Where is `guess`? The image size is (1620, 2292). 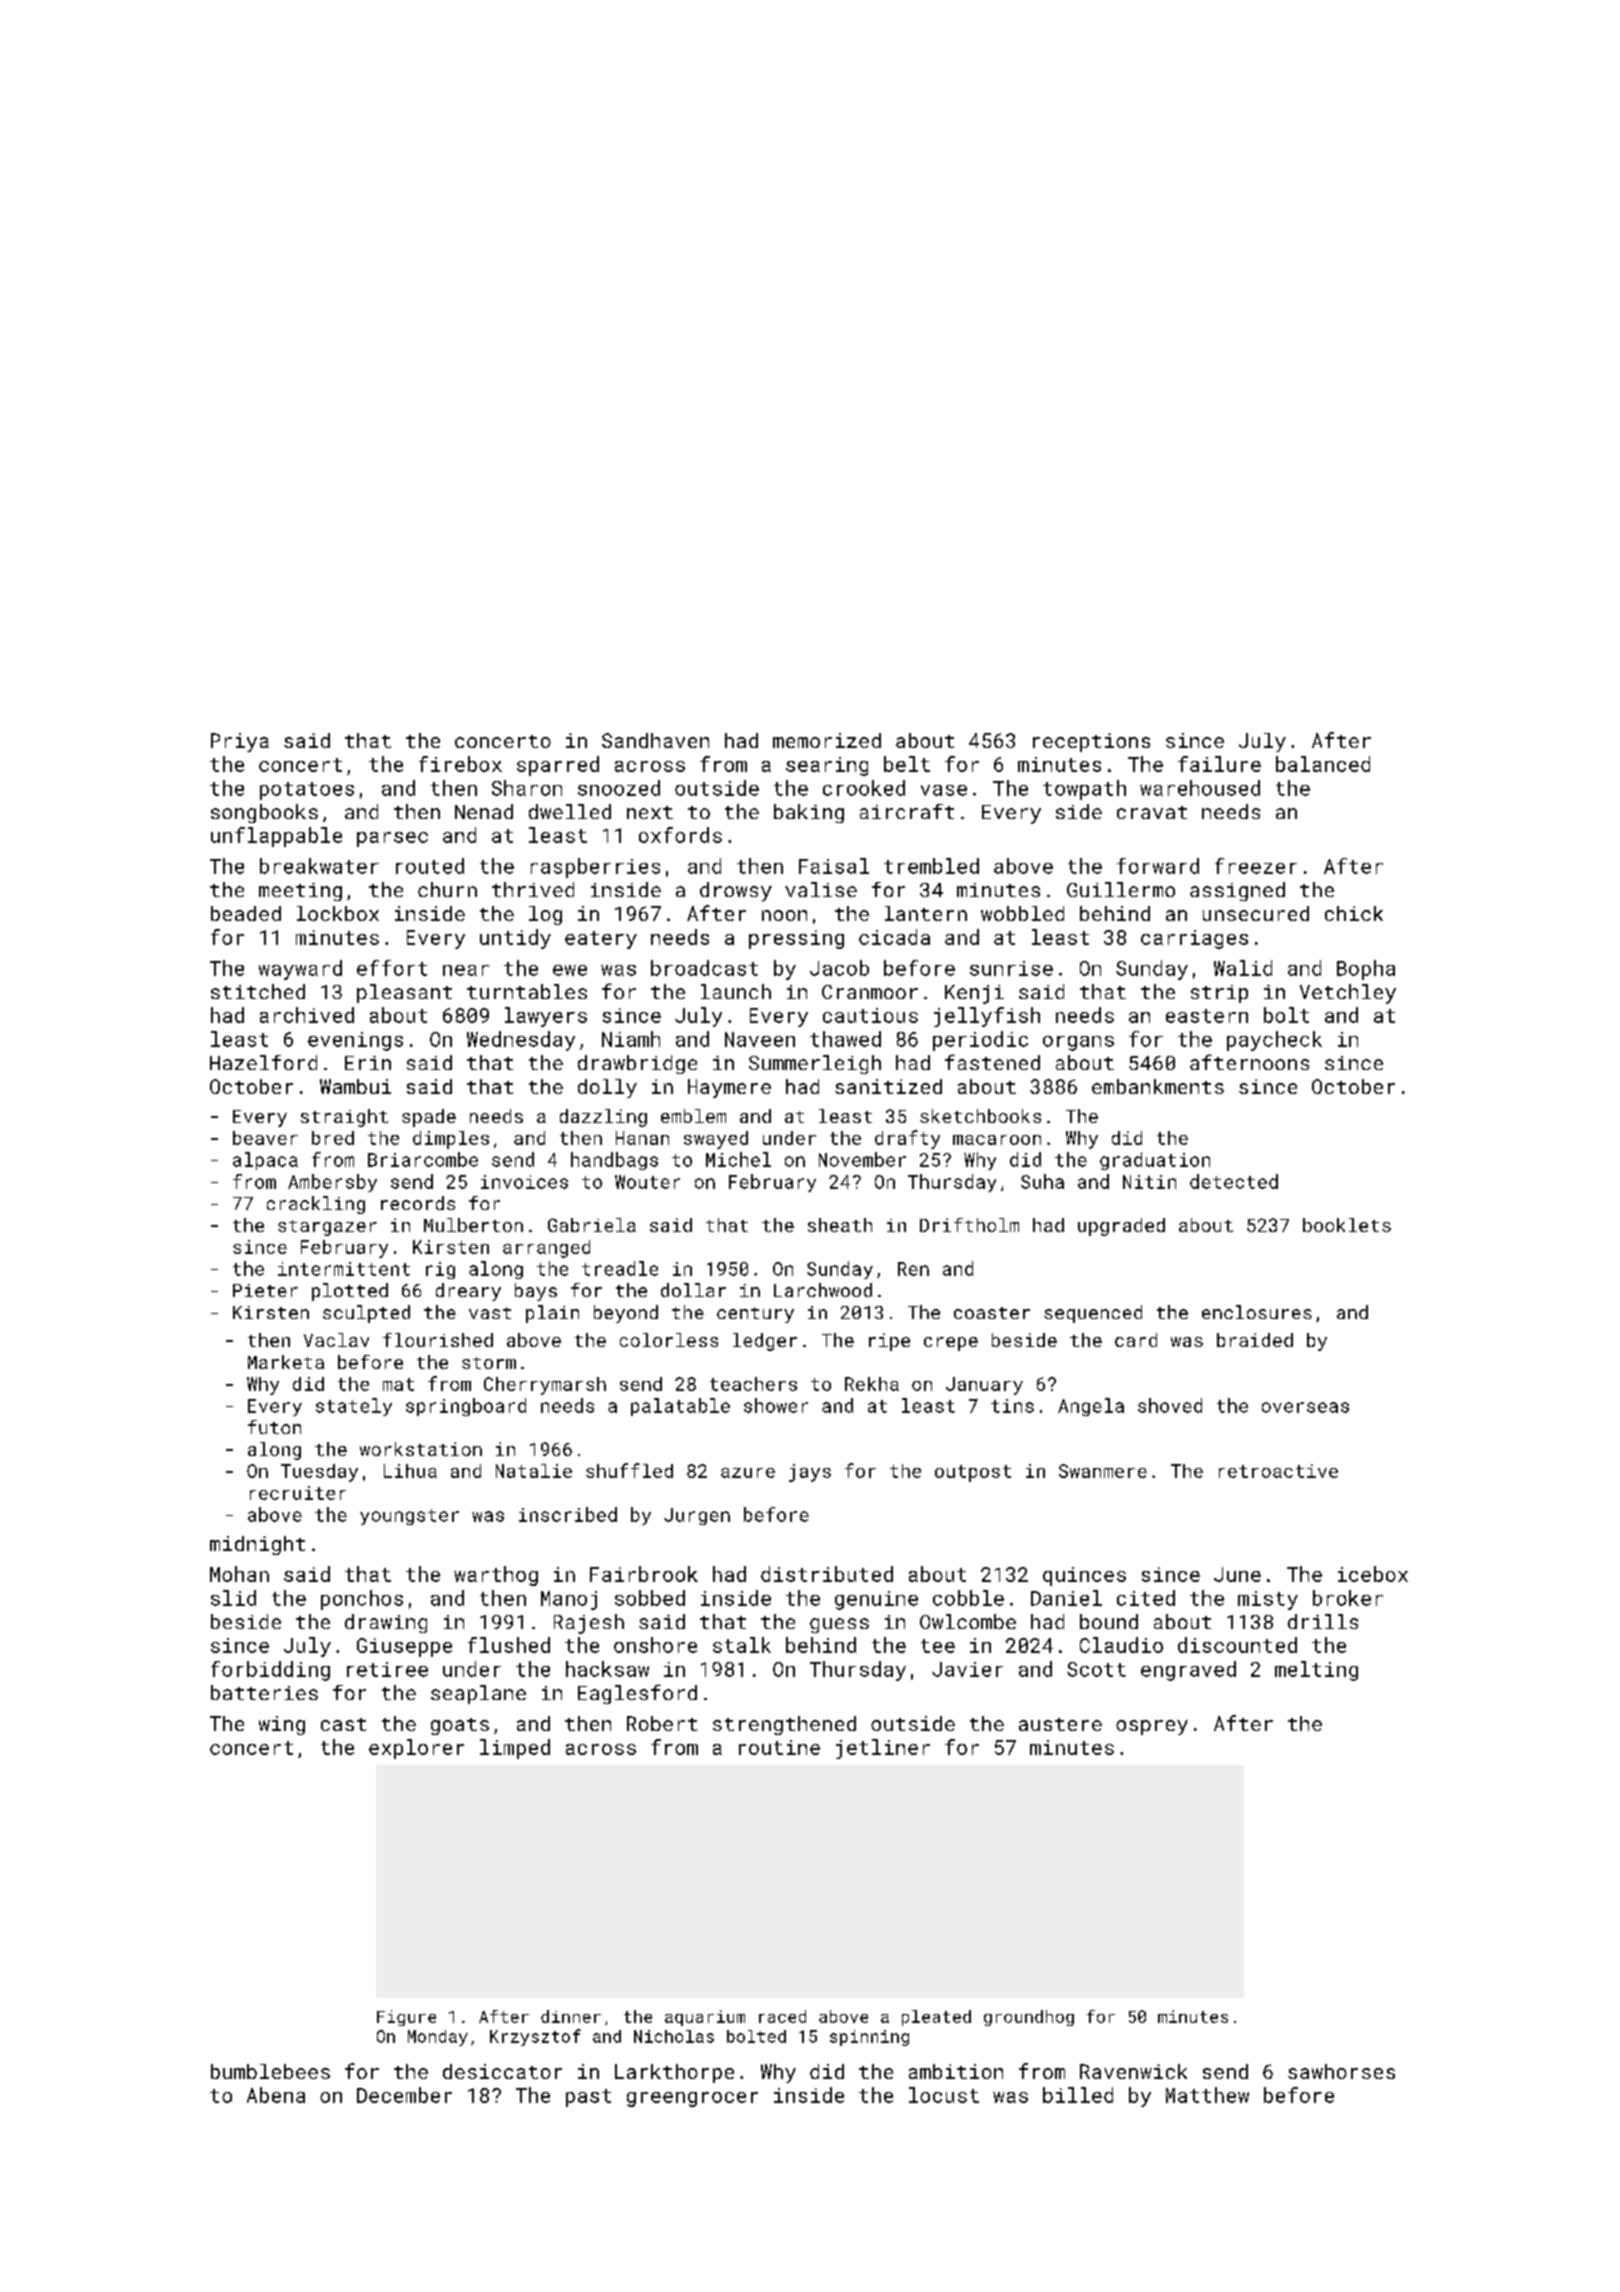
guess is located at coordinates (839, 1625).
